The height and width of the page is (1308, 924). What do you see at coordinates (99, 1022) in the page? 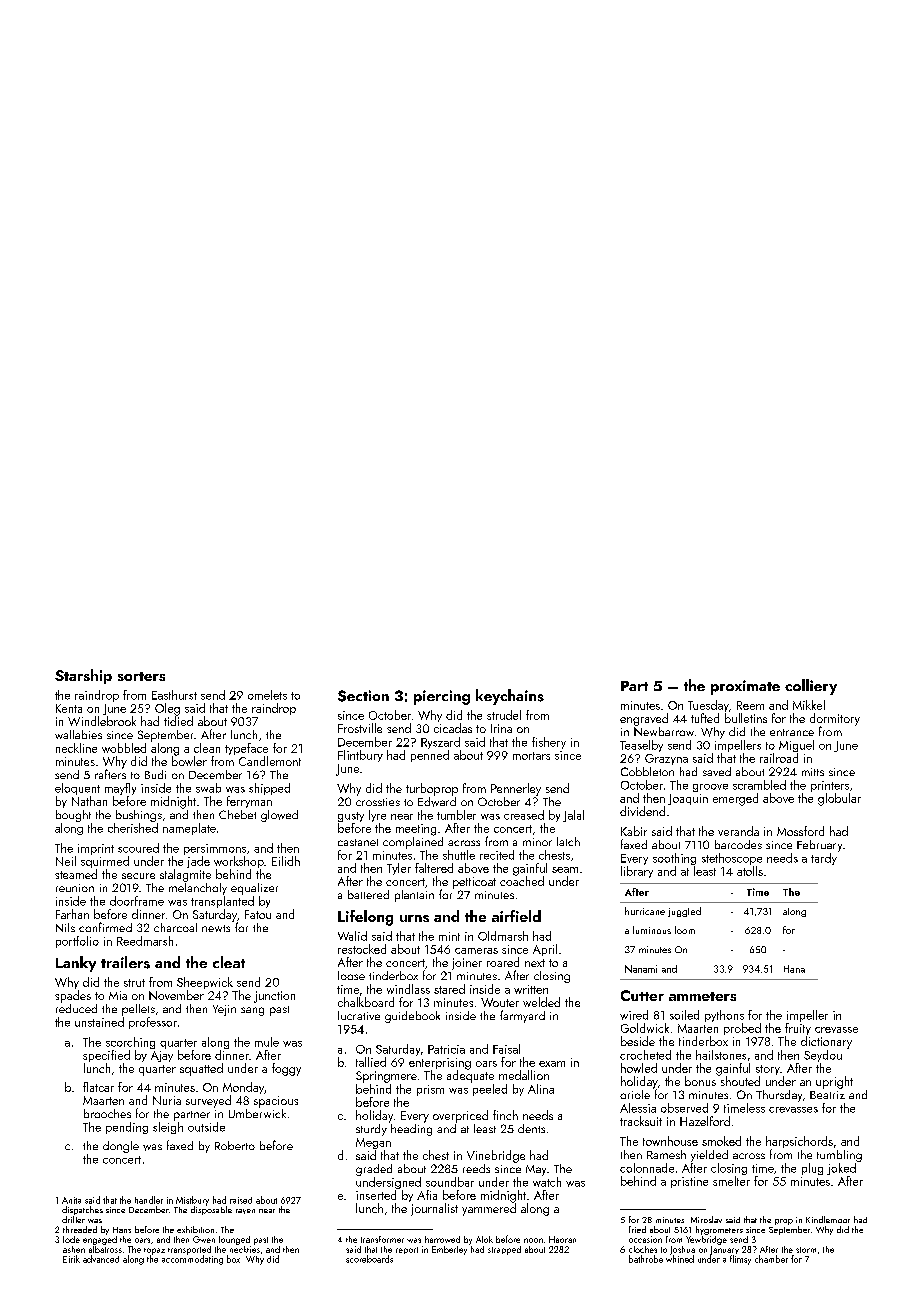
I see `unstained` at bounding box center [99, 1022].
